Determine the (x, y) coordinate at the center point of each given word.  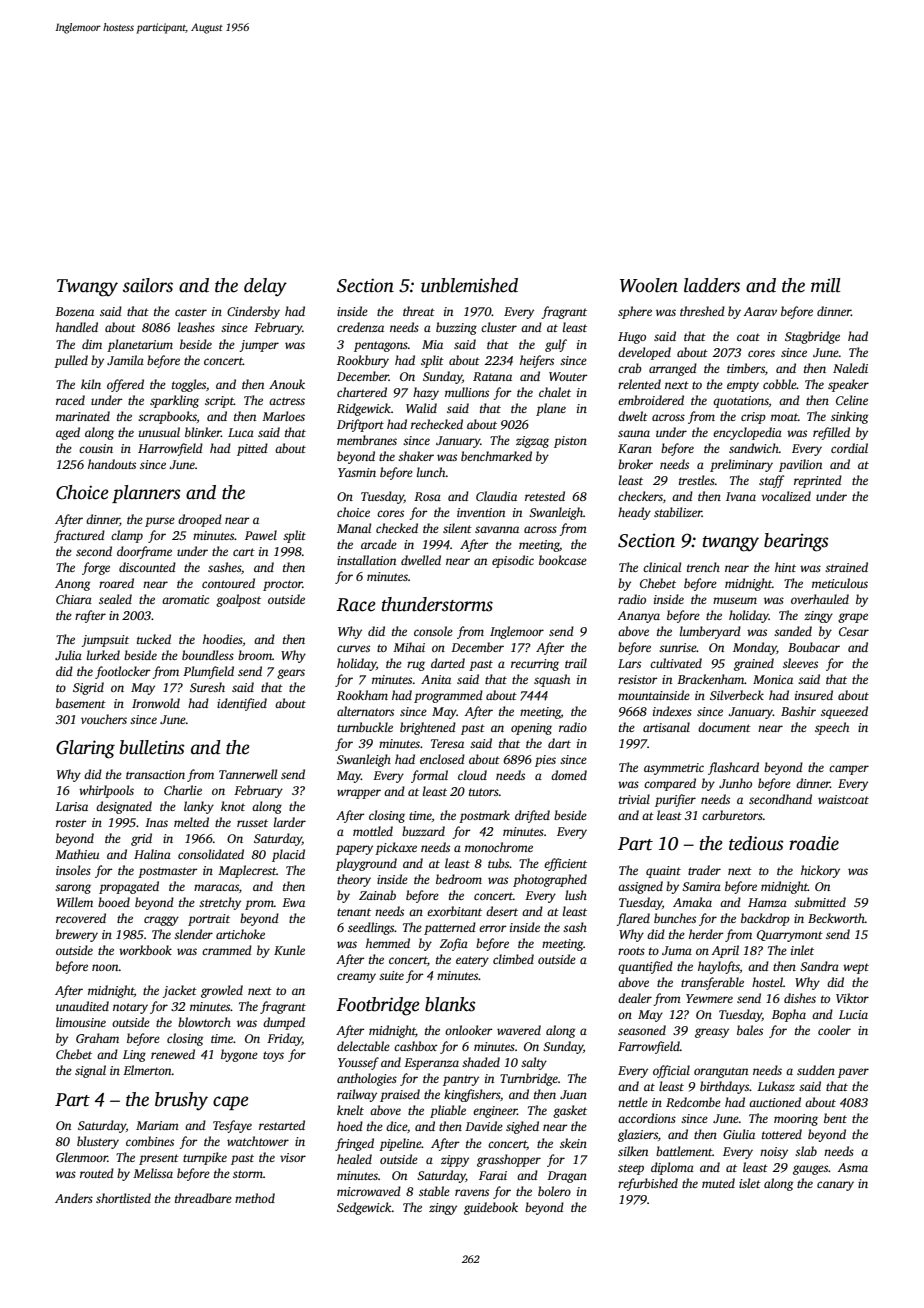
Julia (68, 655)
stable (434, 1191)
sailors (148, 285)
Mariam (157, 1125)
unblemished (469, 285)
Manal (354, 528)
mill (826, 285)
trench (703, 567)
